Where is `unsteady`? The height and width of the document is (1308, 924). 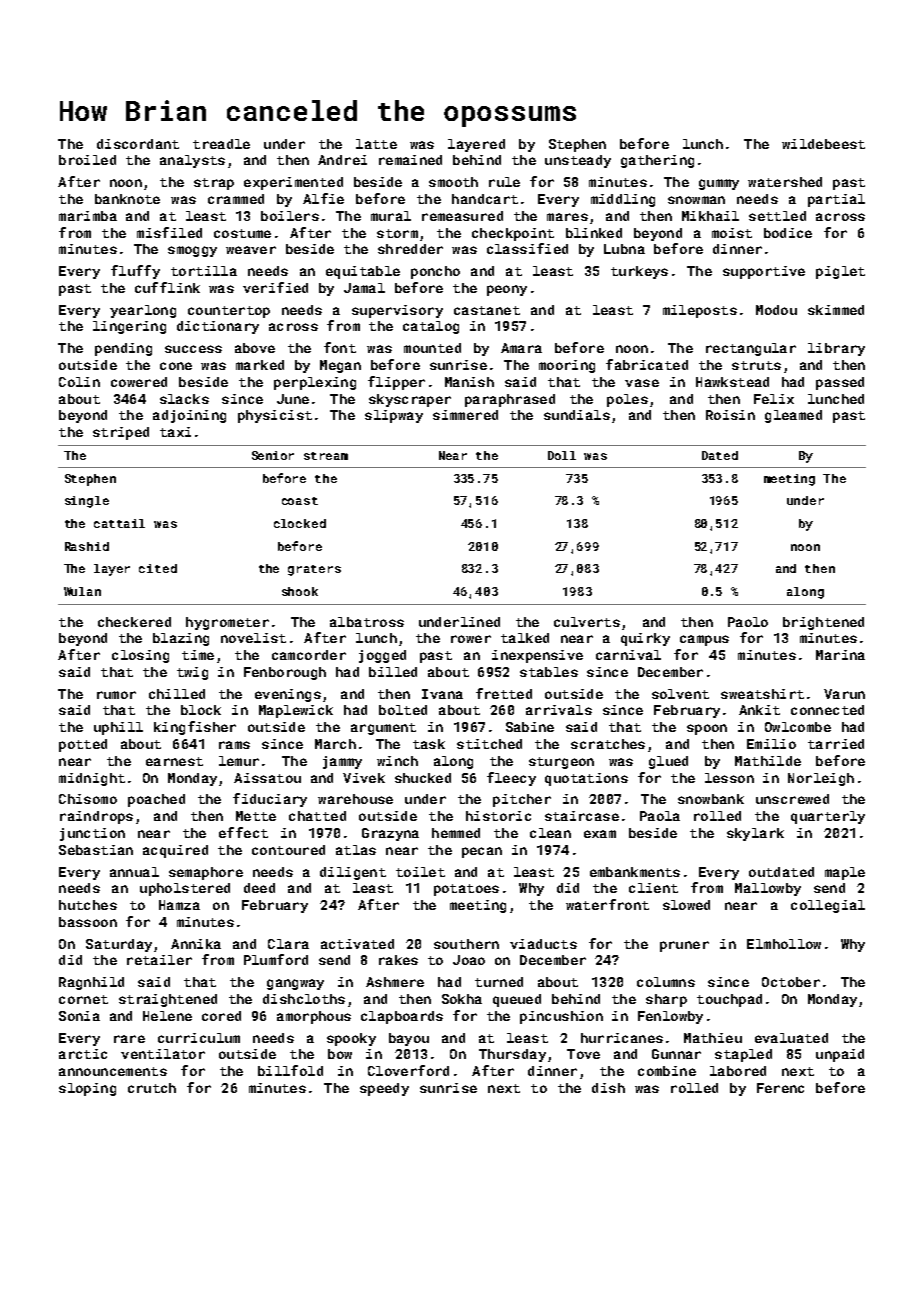 unsteady is located at coordinates (578, 161).
